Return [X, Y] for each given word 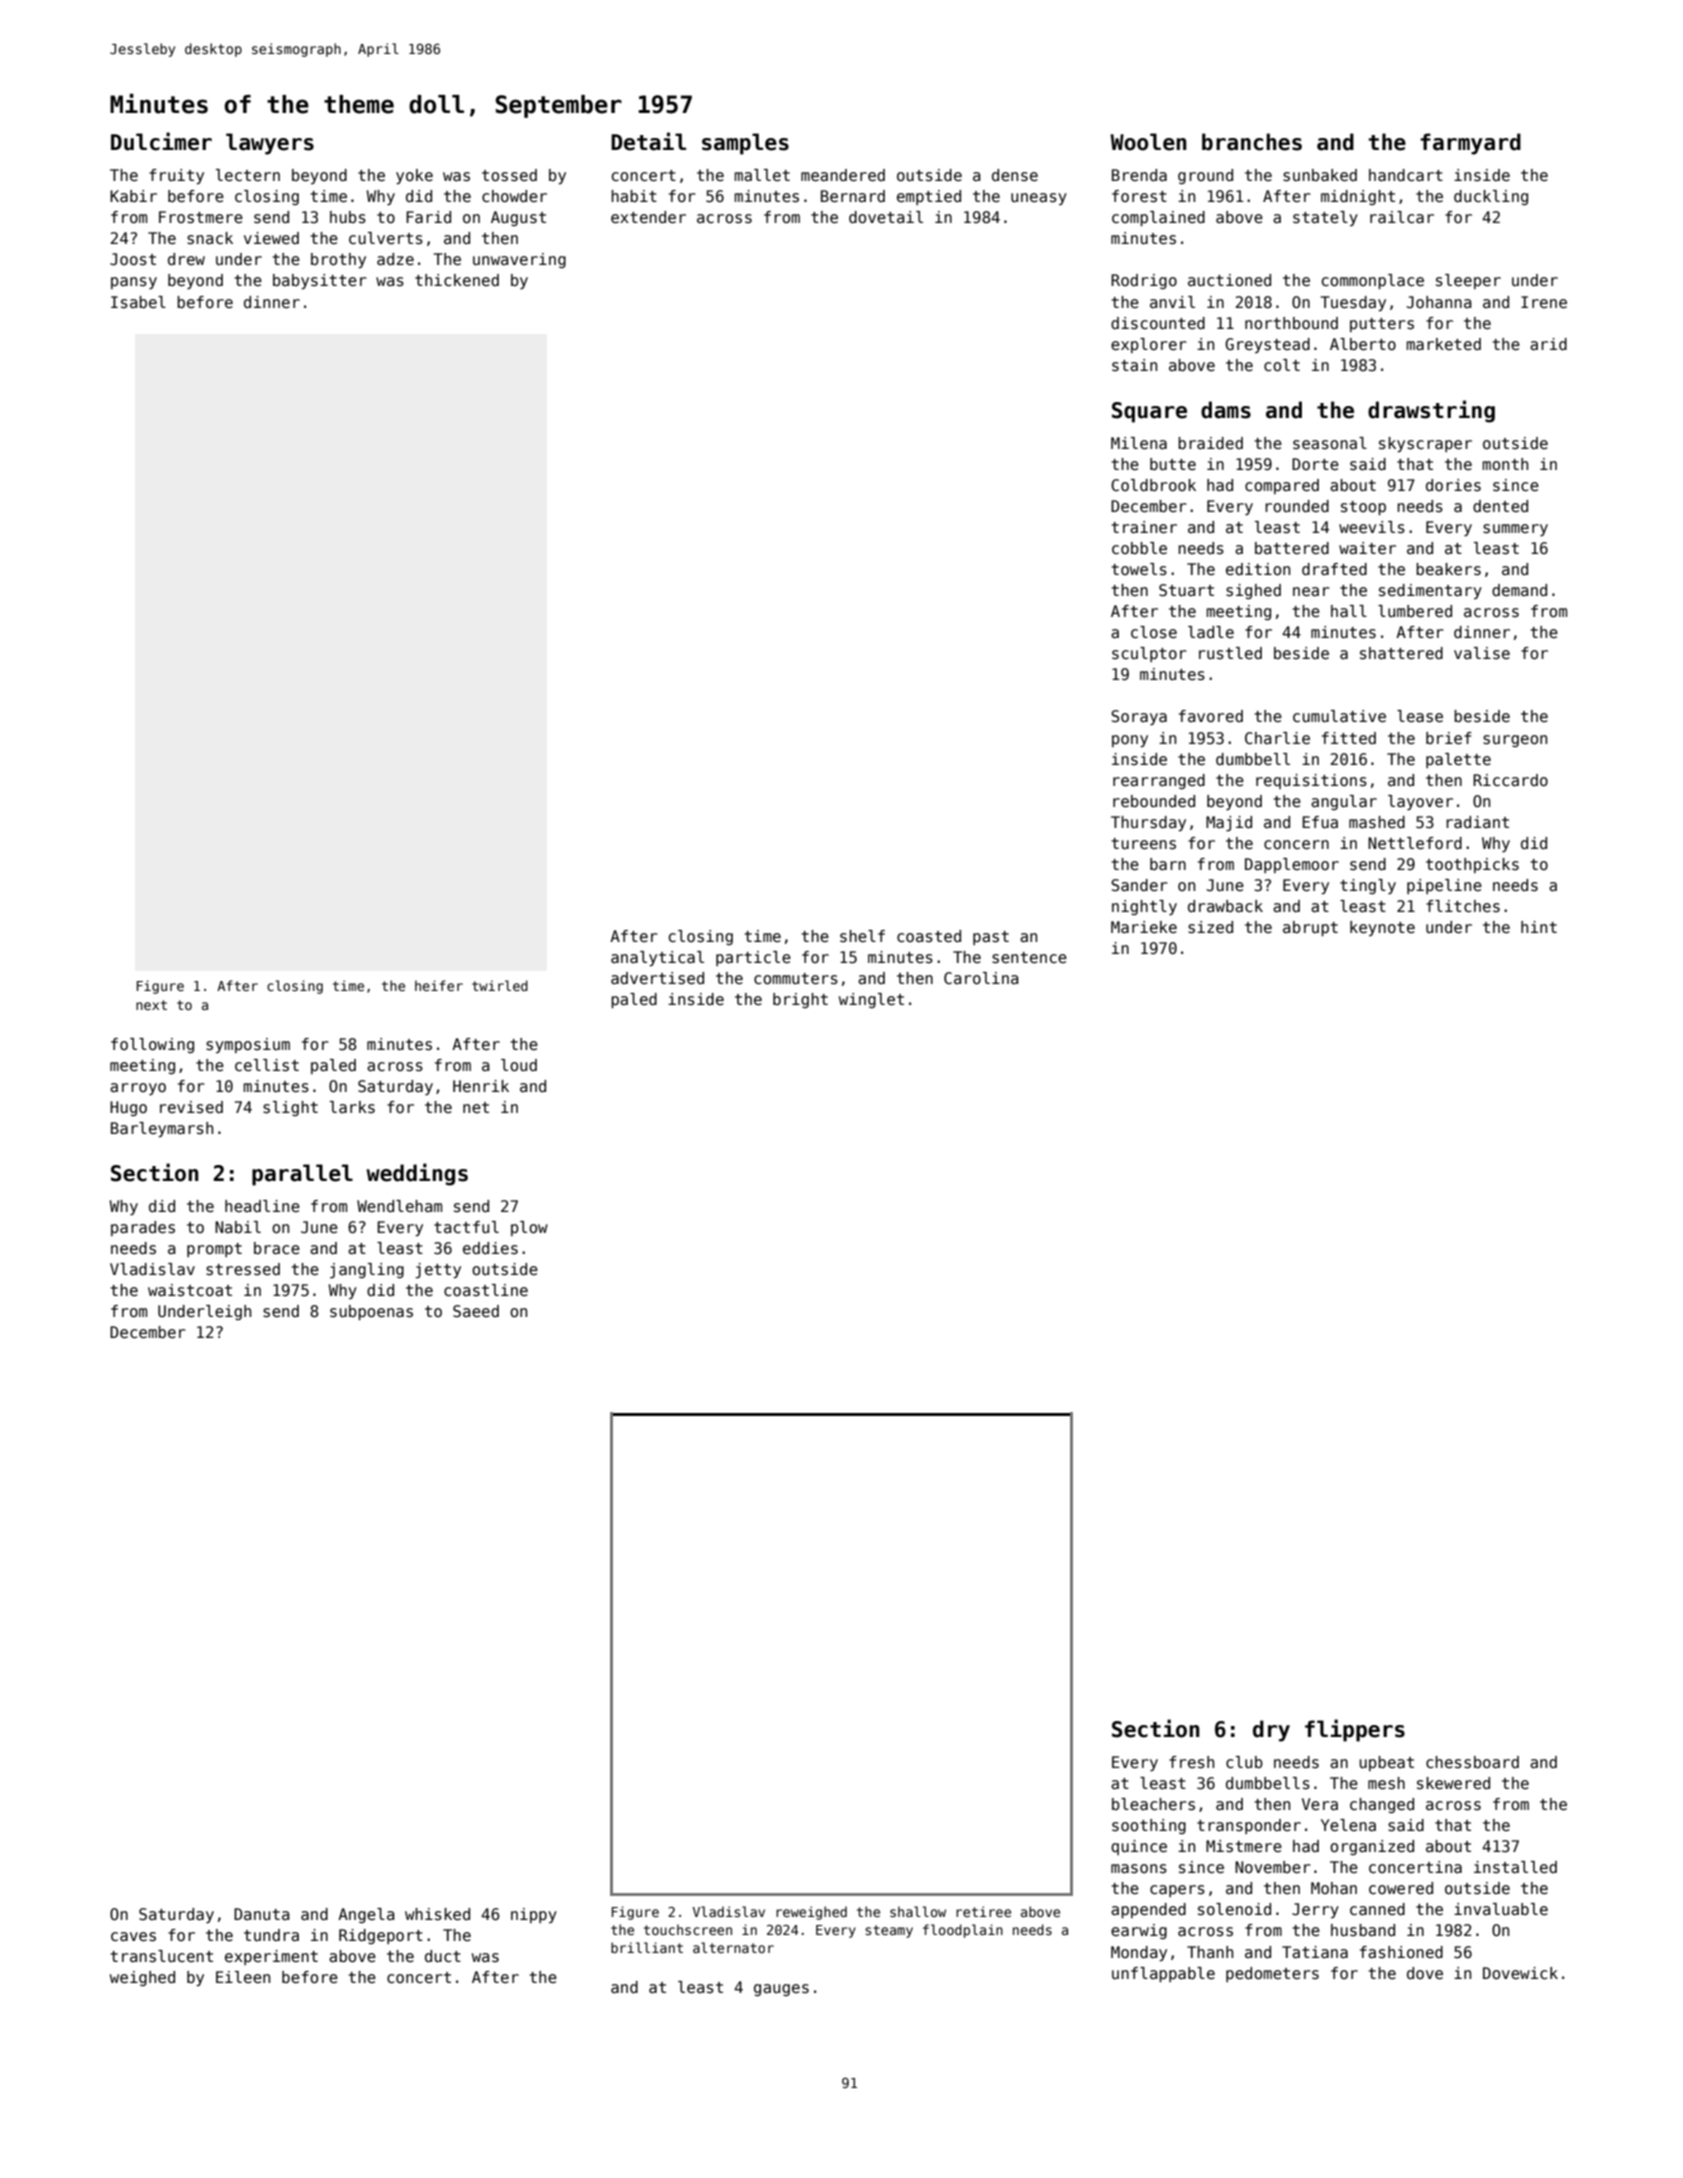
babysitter [320, 281]
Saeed [476, 1311]
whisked [437, 1914]
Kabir [133, 196]
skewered [1453, 1783]
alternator [733, 1947]
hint [1539, 927]
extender [648, 217]
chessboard [1472, 1762]
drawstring [1431, 411]
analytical [657, 958]
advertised [657, 978]
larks [352, 1107]
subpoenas [371, 1312]
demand [1519, 590]
